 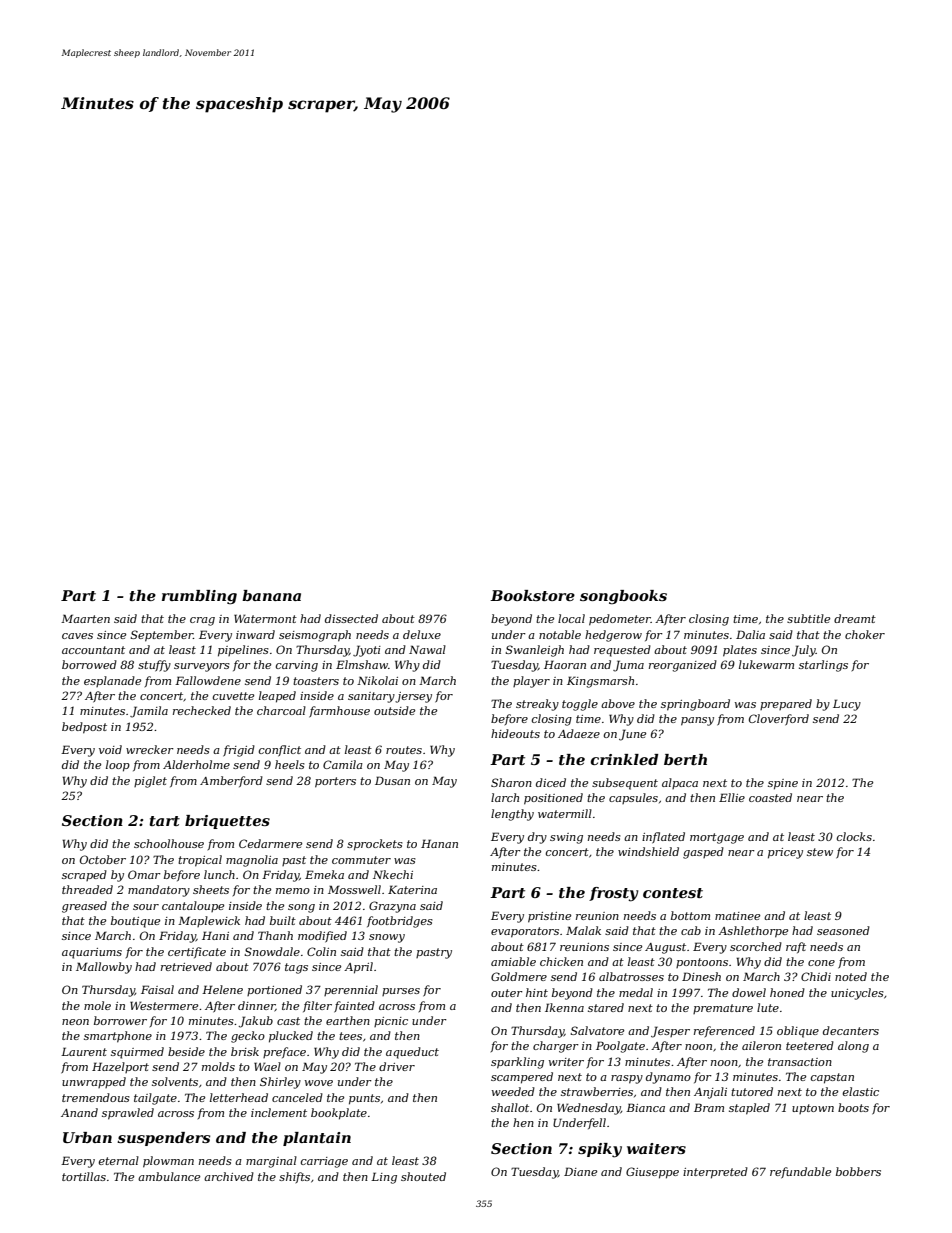 I want to click on banana, so click(x=271, y=595).
